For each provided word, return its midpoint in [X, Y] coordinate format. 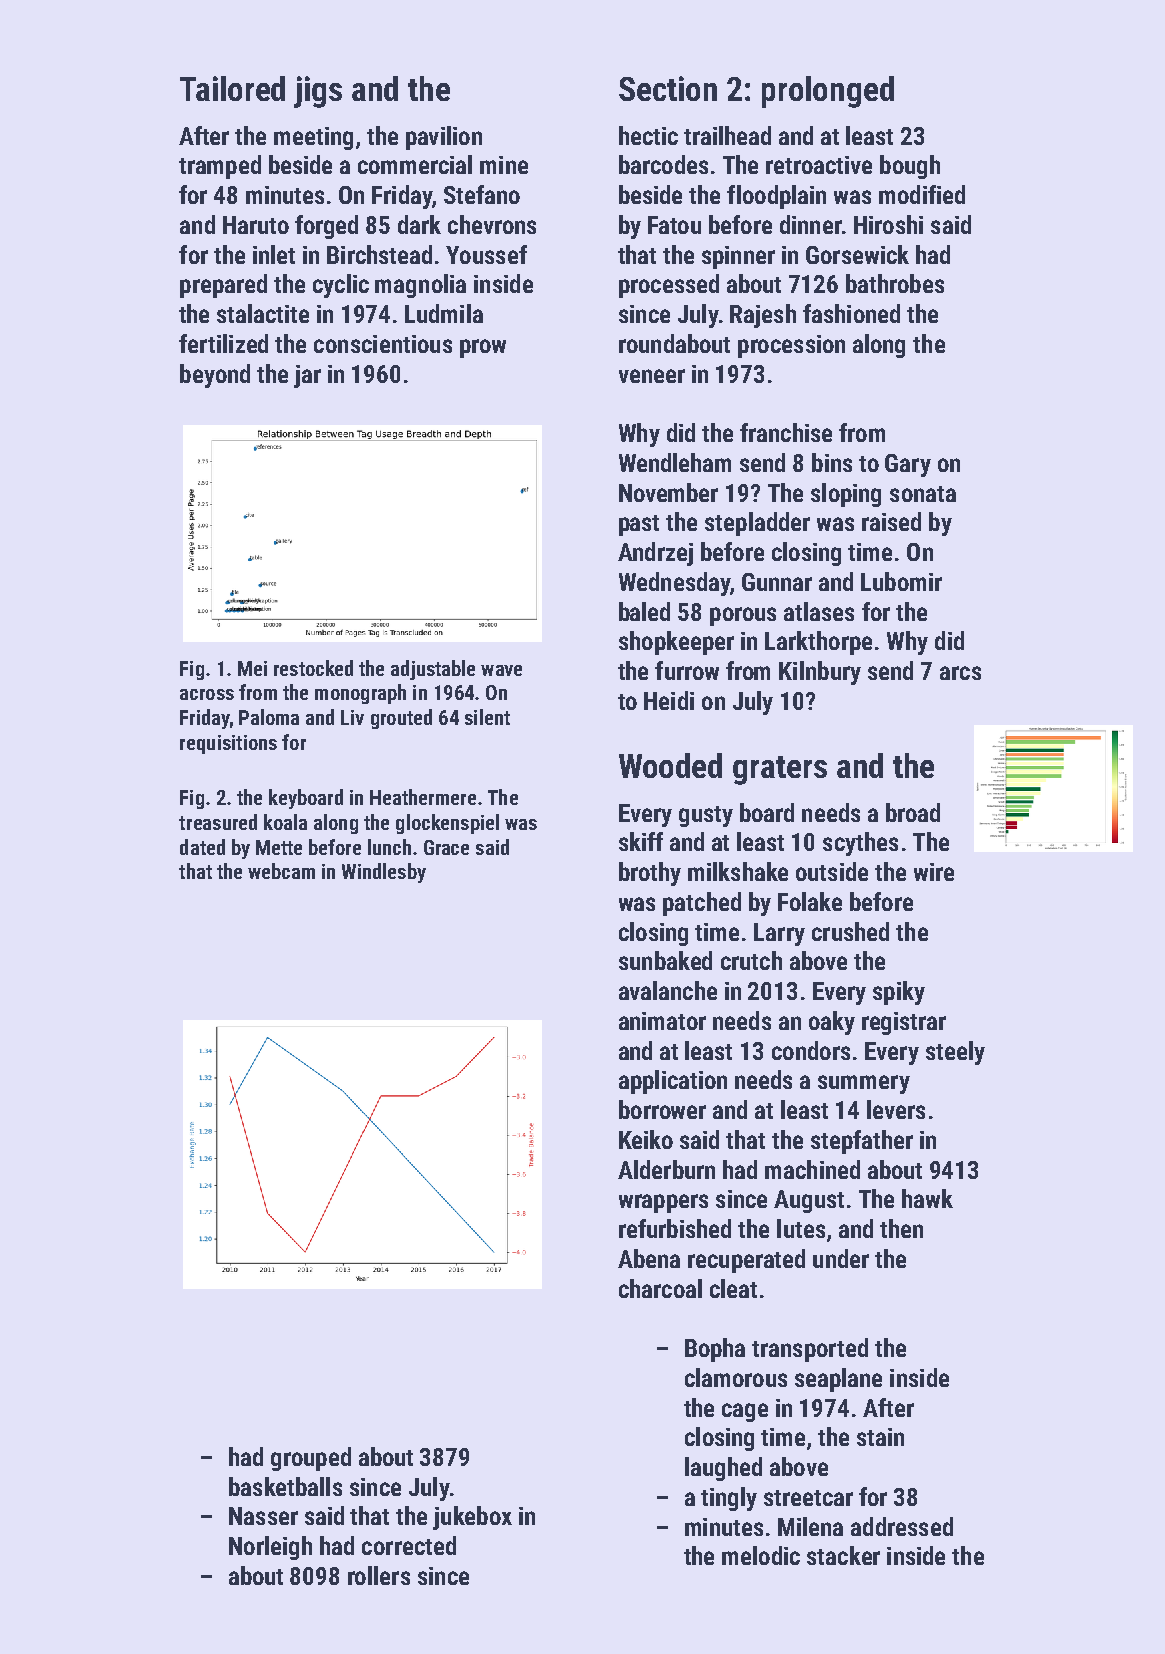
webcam [281, 871]
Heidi [669, 700]
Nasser [263, 1516]
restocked [313, 668]
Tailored [232, 88]
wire [934, 872]
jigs [318, 92]
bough [910, 167]
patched [702, 904]
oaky [832, 1023]
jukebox [472, 1518]
